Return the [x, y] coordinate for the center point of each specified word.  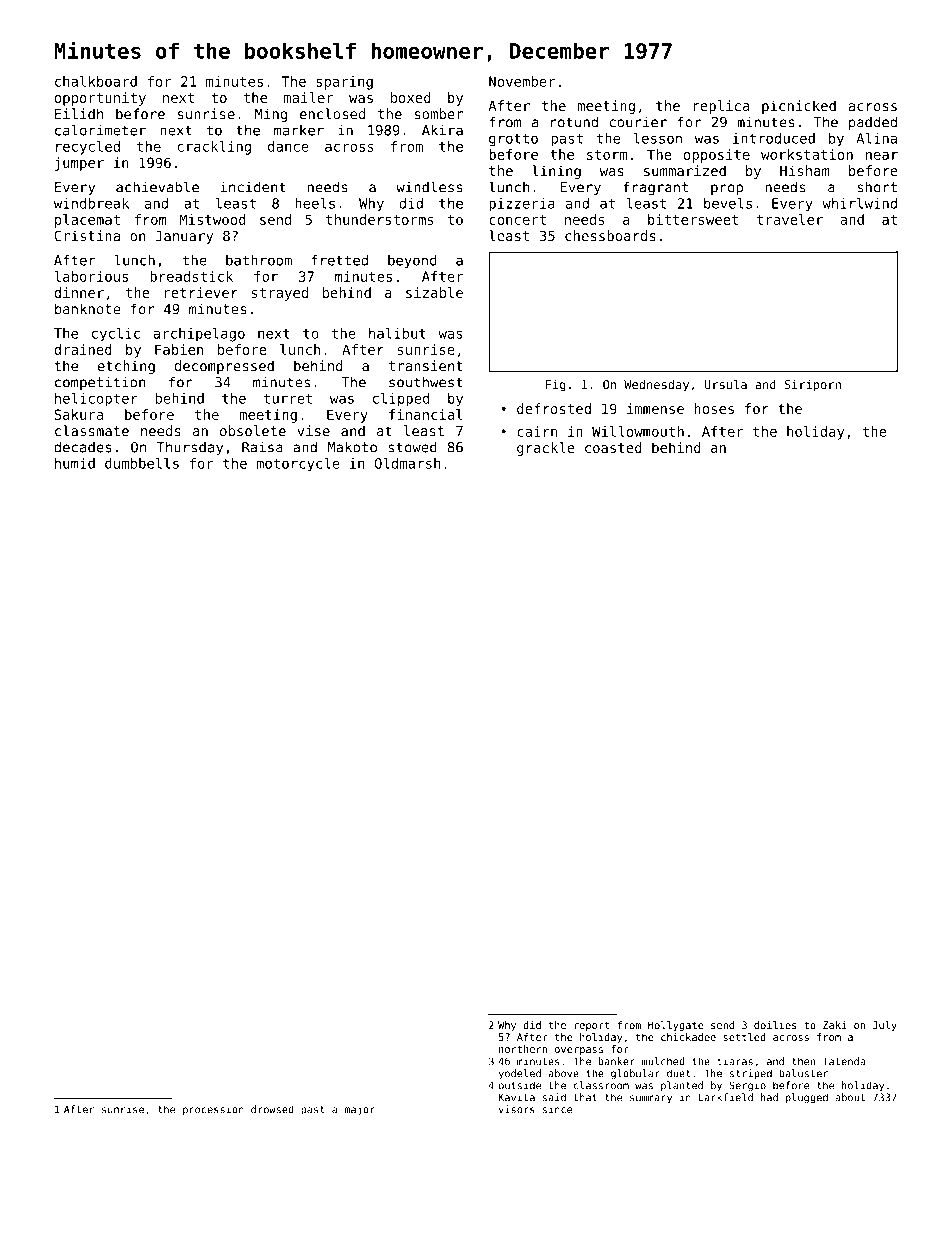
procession [213, 1110]
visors [517, 1109]
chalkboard [96, 81]
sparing [344, 83]
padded [873, 123]
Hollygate [676, 1026]
